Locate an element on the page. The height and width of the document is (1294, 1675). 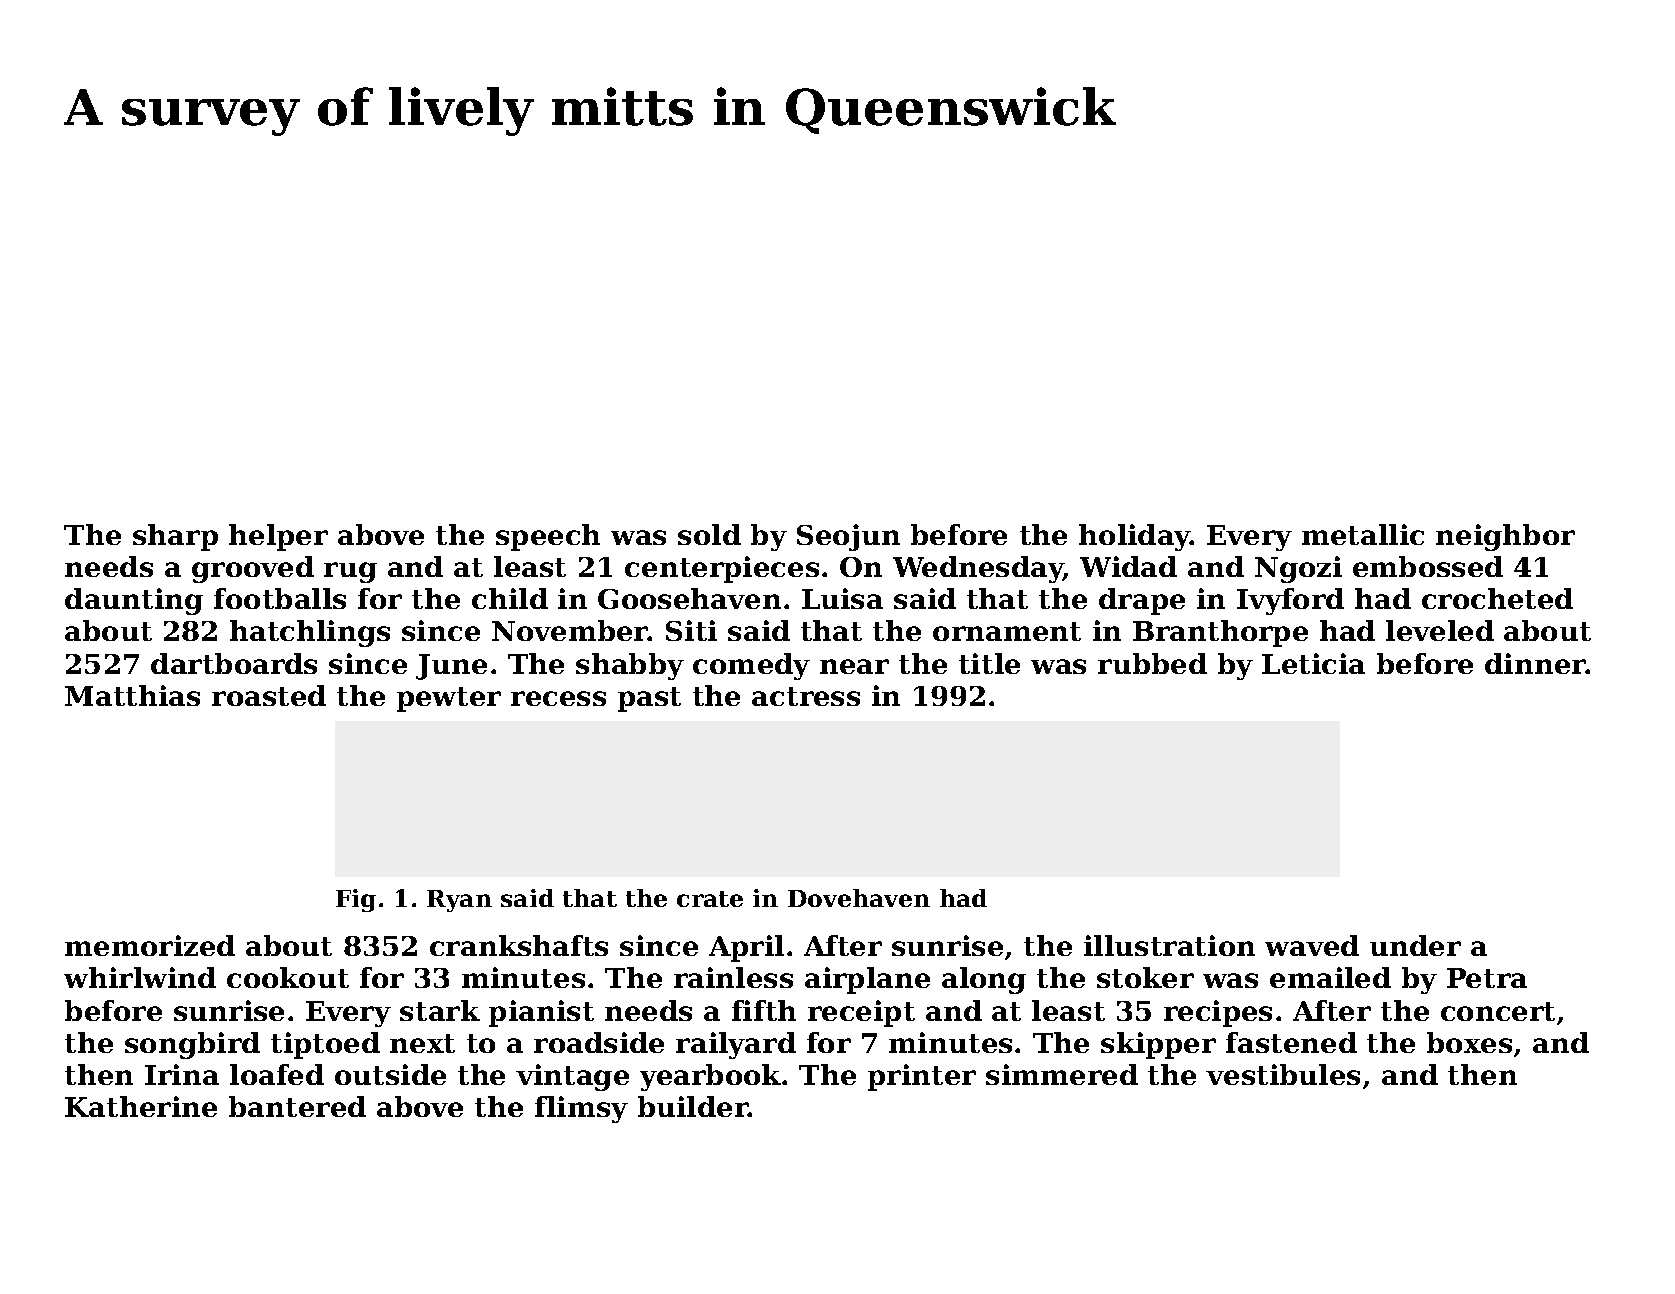
leveled is located at coordinates (1440, 630).
